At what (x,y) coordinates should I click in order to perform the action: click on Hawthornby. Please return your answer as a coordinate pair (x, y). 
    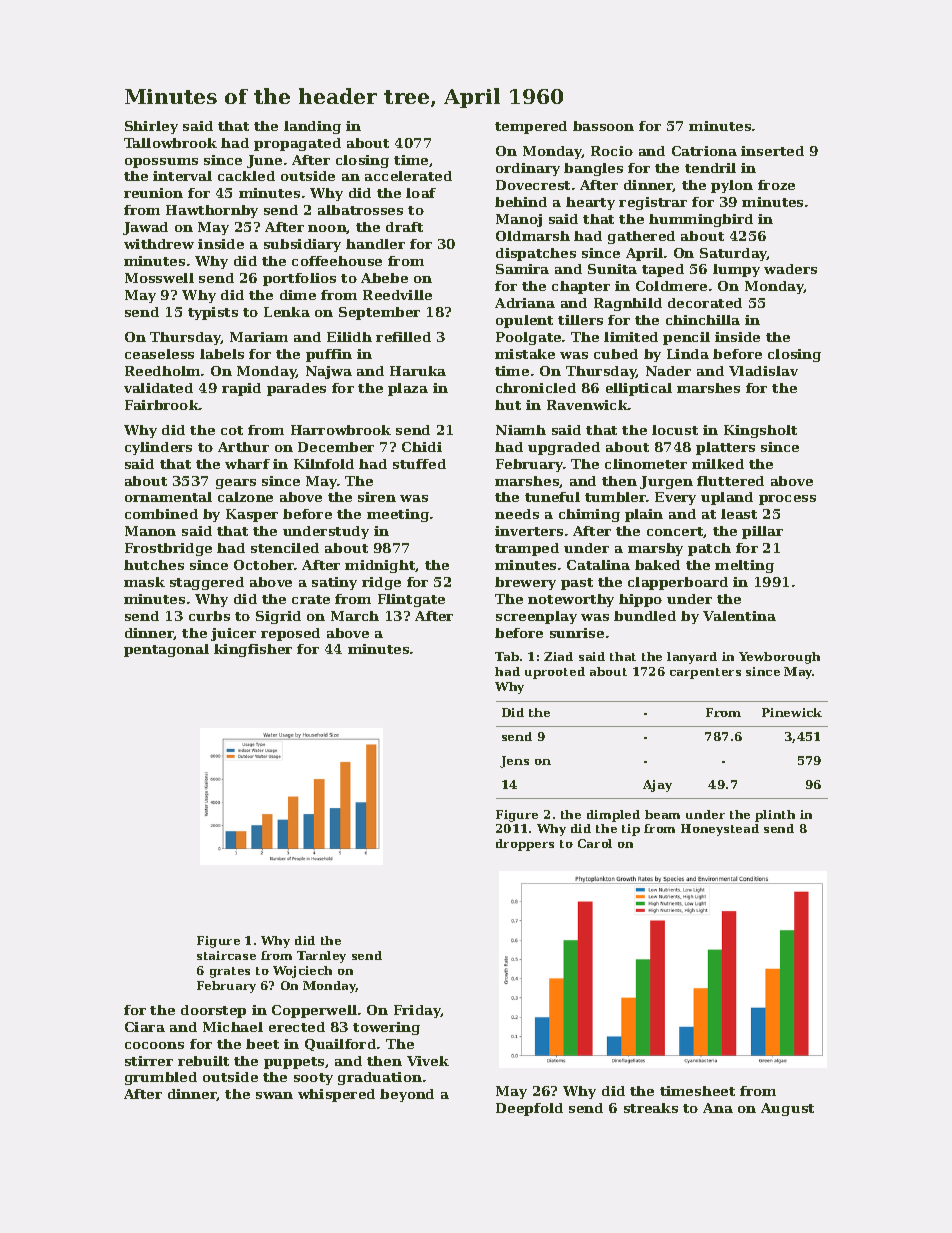
    Looking at the image, I should click on (212, 211).
